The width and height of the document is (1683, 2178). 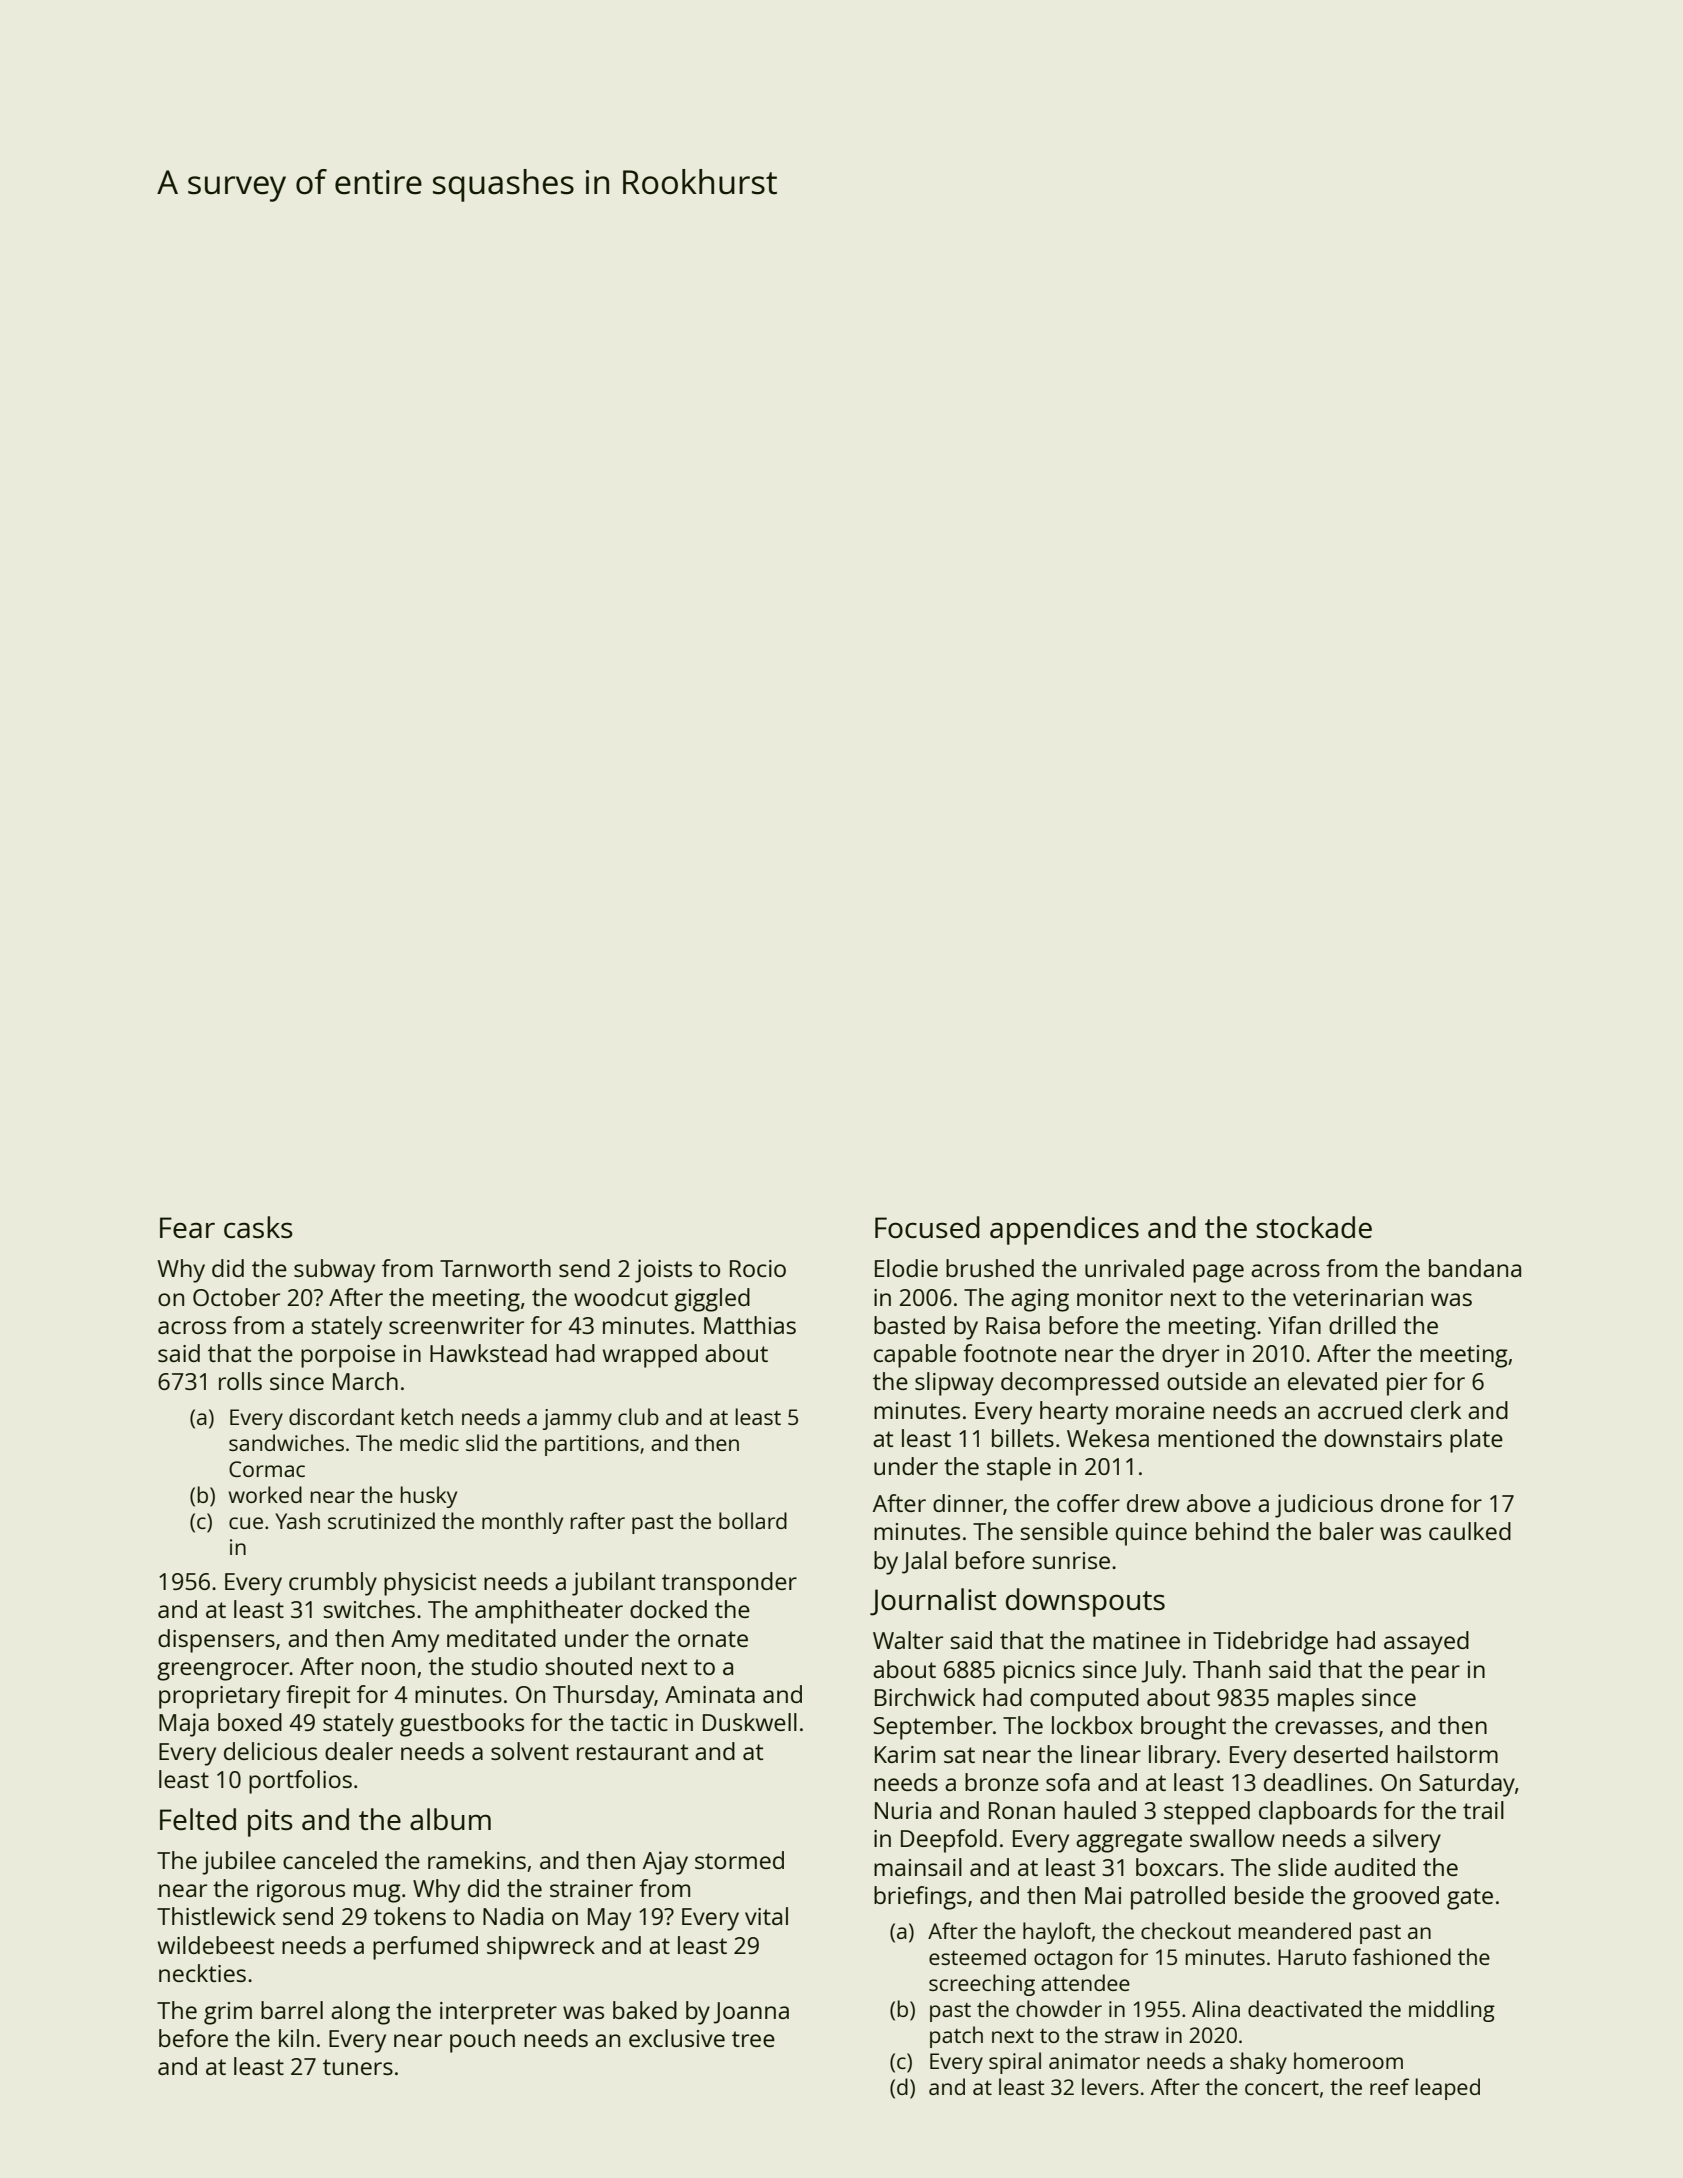 I want to click on solvent, so click(x=530, y=1751).
